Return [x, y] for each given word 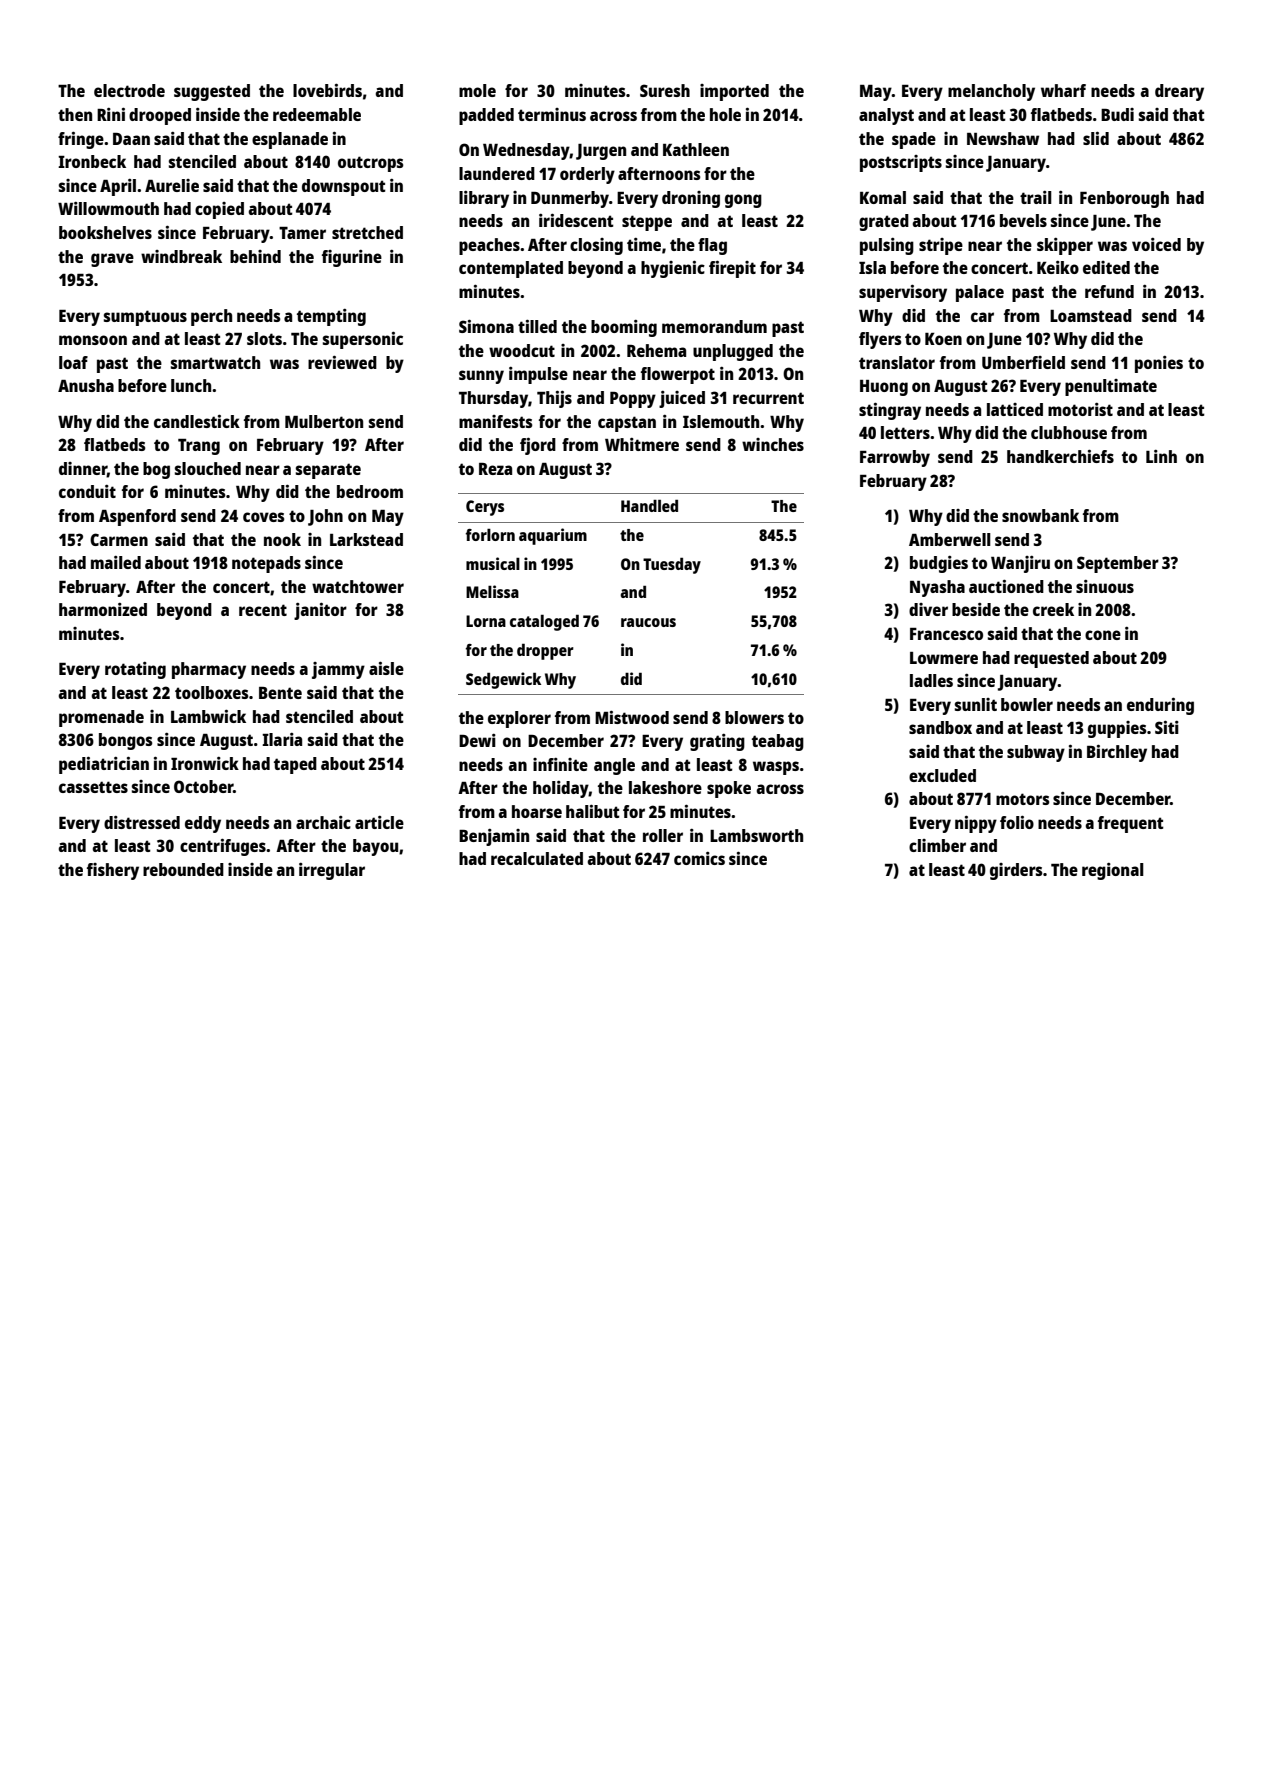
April [118, 187]
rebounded [183, 869]
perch [211, 317]
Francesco [946, 634]
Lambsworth [756, 835]
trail [1036, 197]
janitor [320, 611]
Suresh [665, 90]
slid [1096, 138]
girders [1016, 871]
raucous [648, 622]
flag [712, 246]
